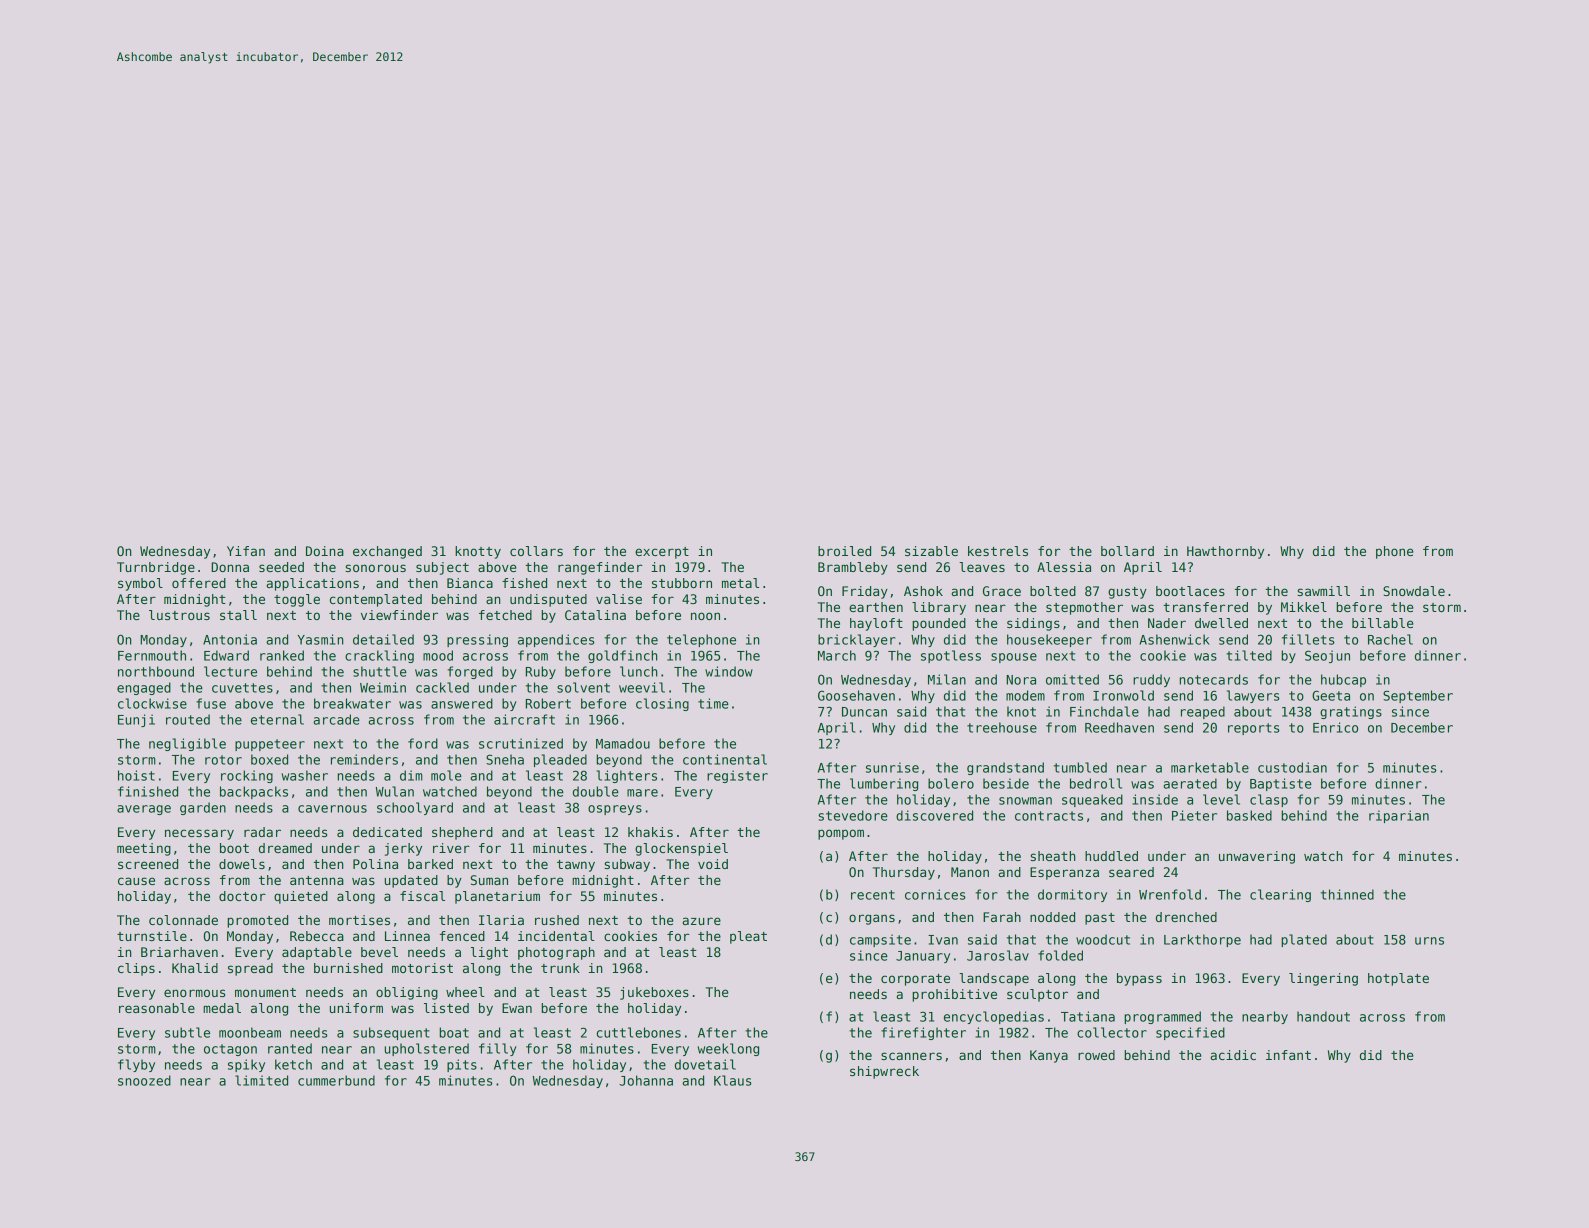  What do you see at coordinates (642, 793) in the page?
I see `mare` at bounding box center [642, 793].
